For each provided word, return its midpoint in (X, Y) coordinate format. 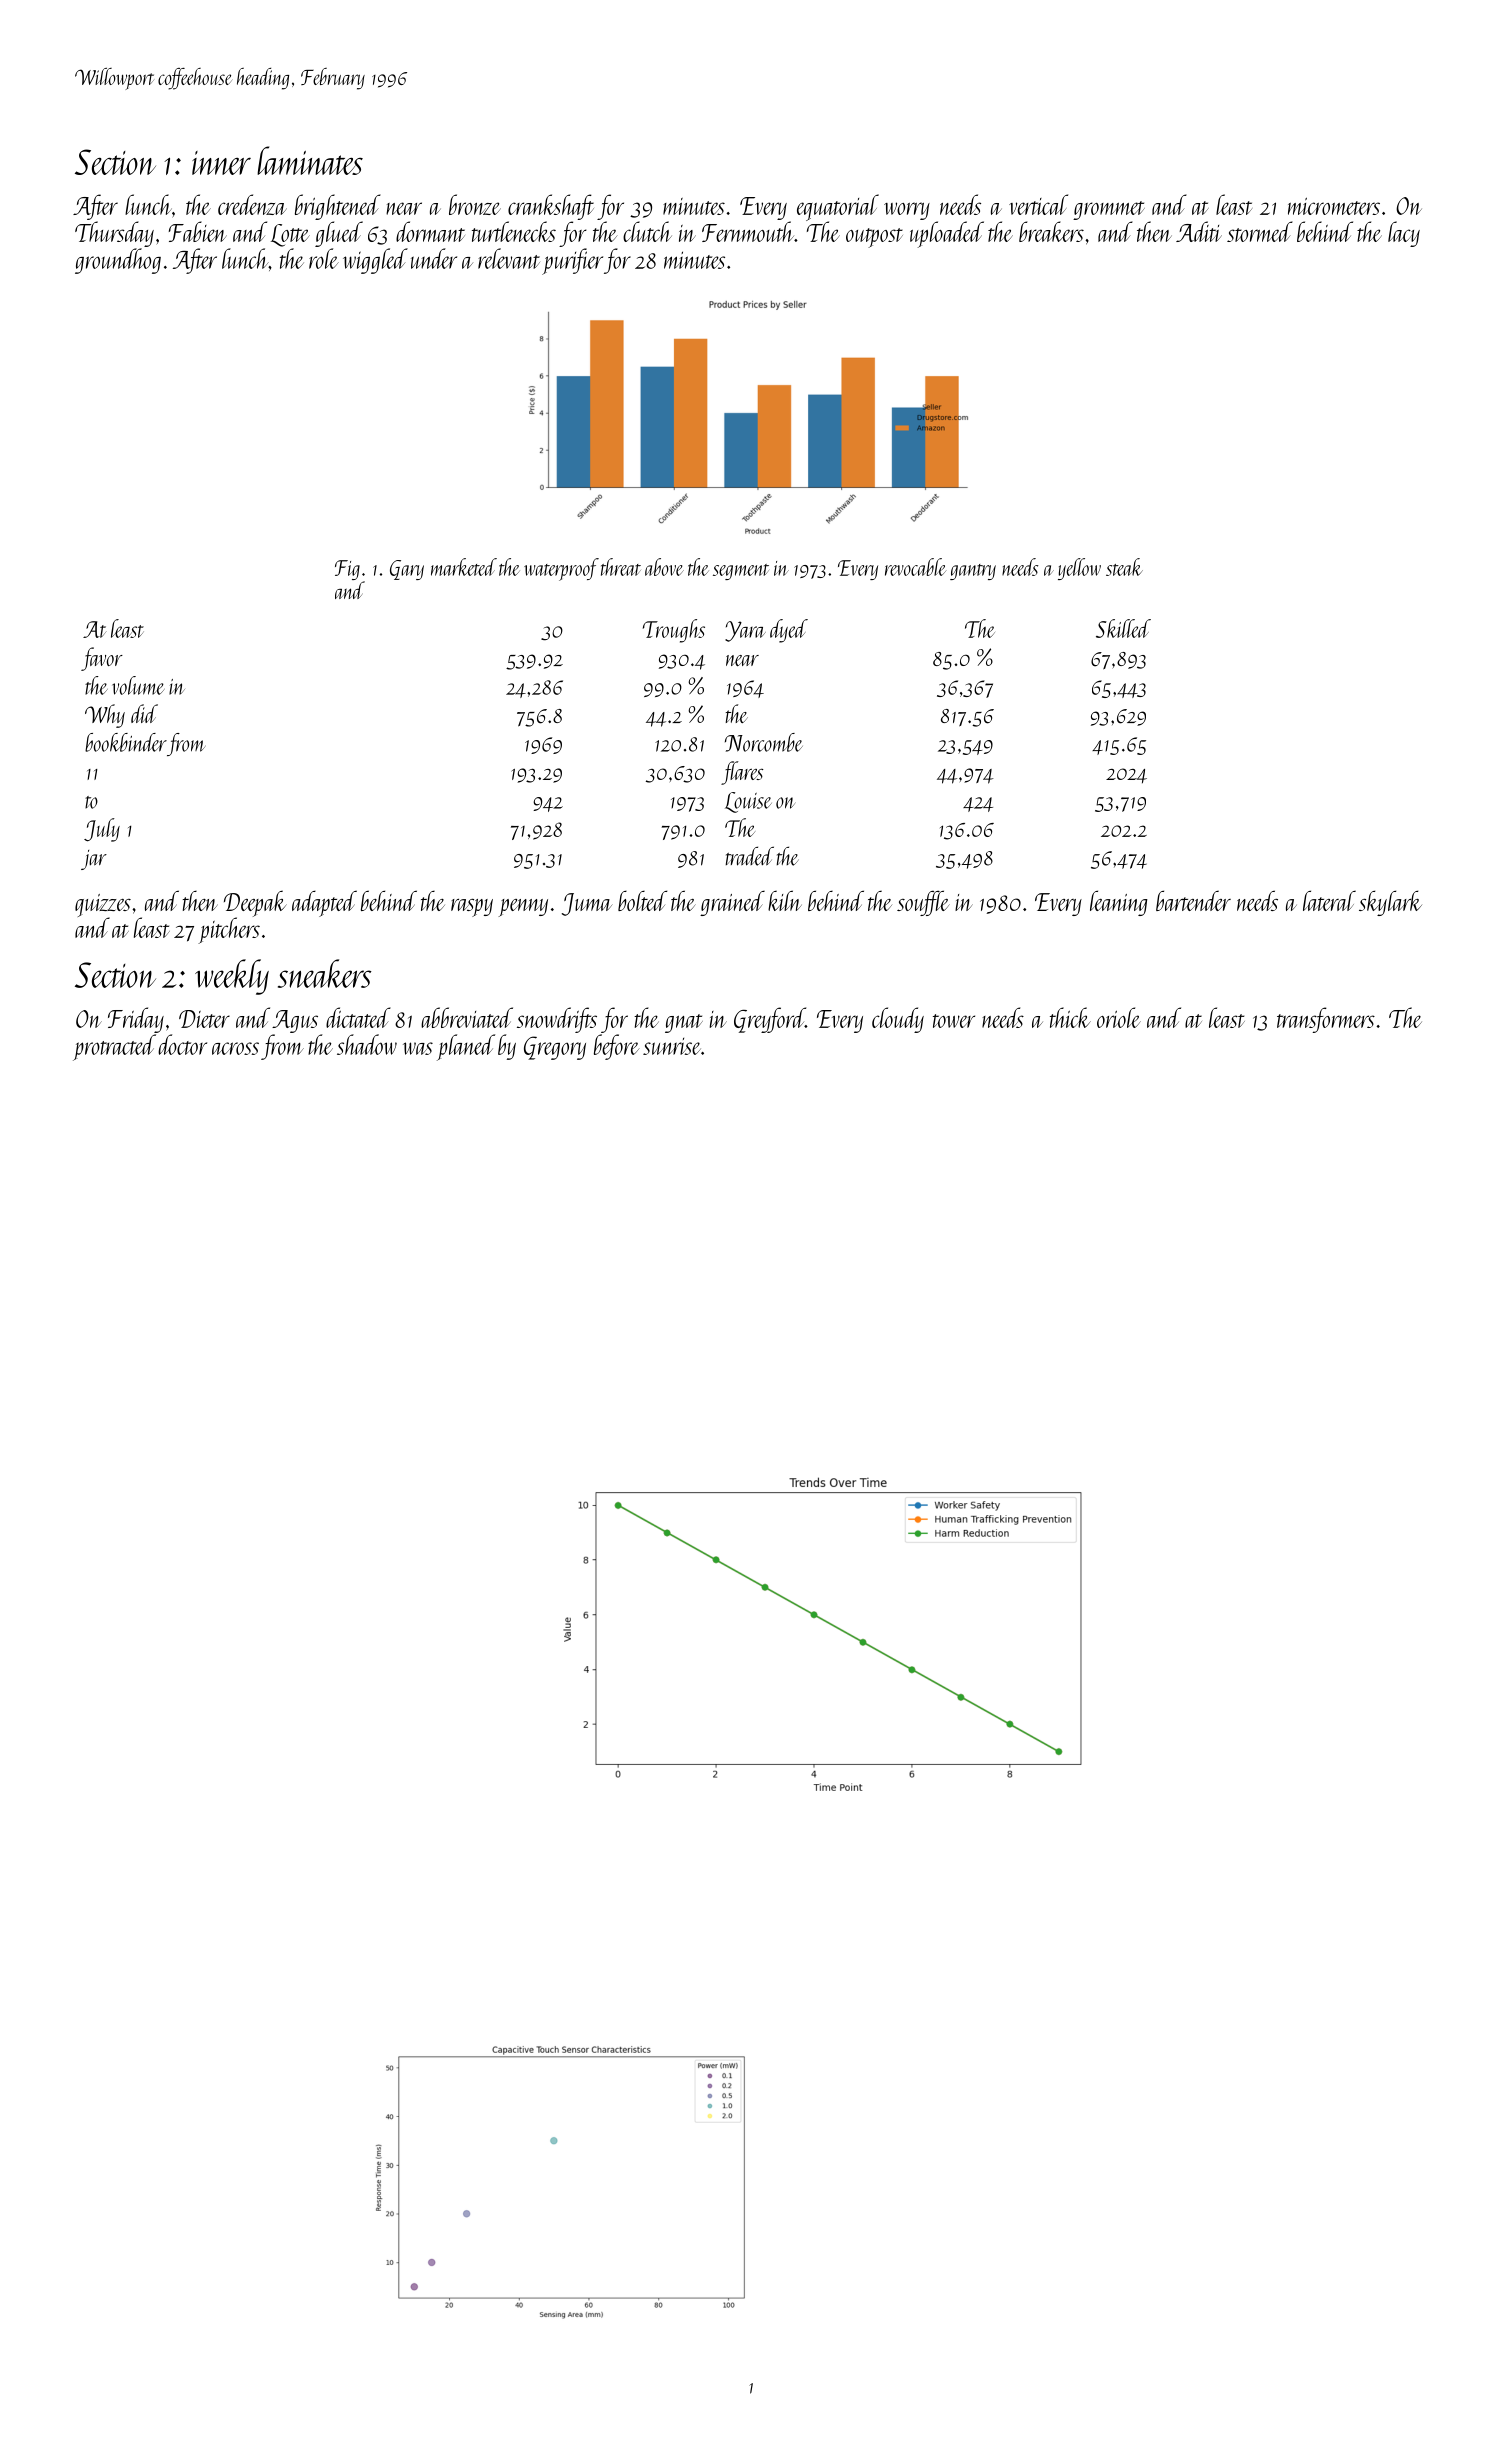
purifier (572, 261)
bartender (1193, 900)
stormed (1260, 231)
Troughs (674, 631)
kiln (785, 900)
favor (102, 659)
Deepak (255, 904)
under (434, 258)
